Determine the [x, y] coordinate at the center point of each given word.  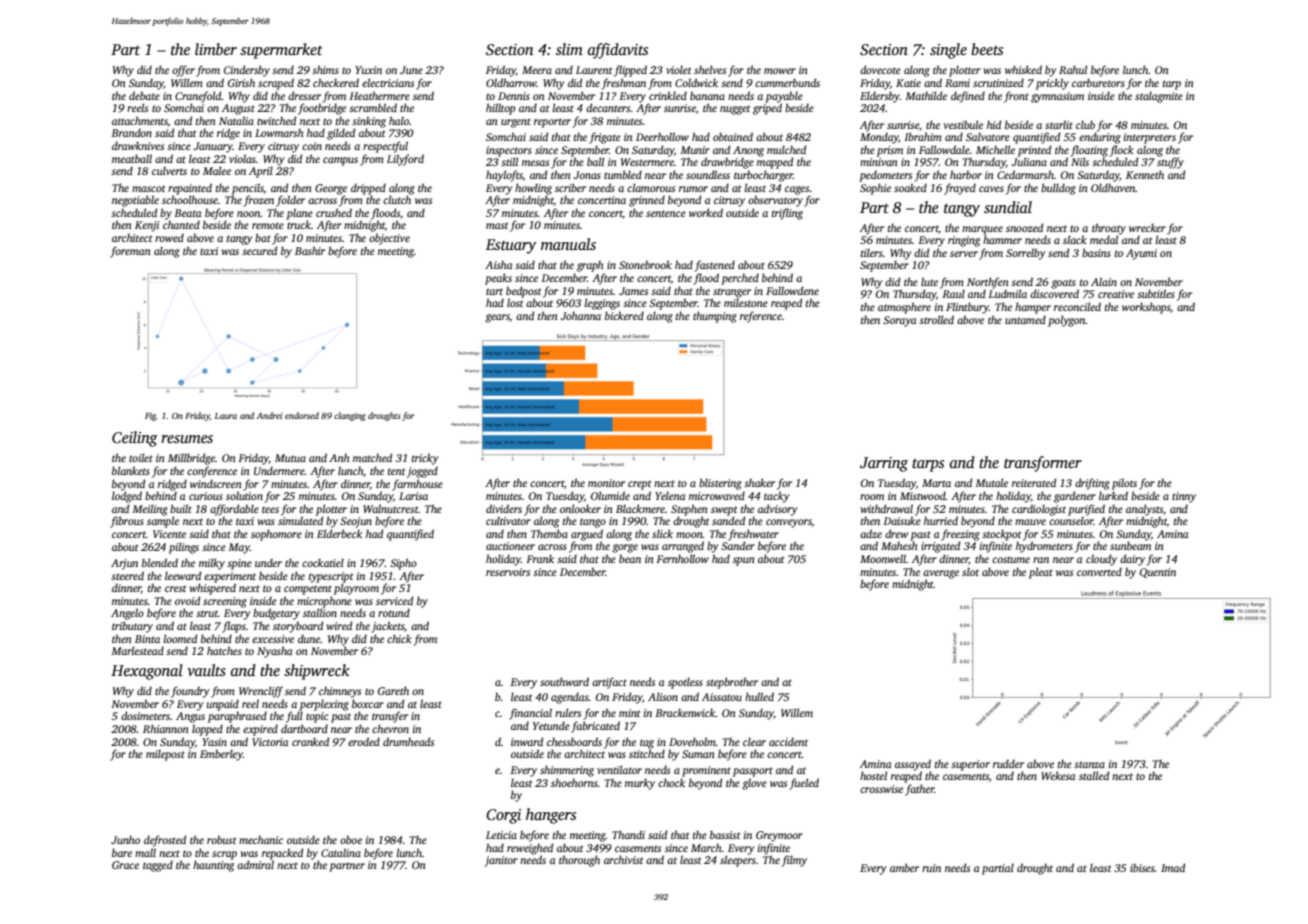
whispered [213, 589]
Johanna [581, 315]
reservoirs [508, 572]
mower [780, 71]
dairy [1132, 560]
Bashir [310, 250]
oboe [351, 839]
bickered [624, 315]
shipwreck [317, 672]
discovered [1054, 293]
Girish [241, 82]
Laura [226, 416]
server [964, 254]
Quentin [1158, 573]
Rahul [1073, 69]
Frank [540, 558]
